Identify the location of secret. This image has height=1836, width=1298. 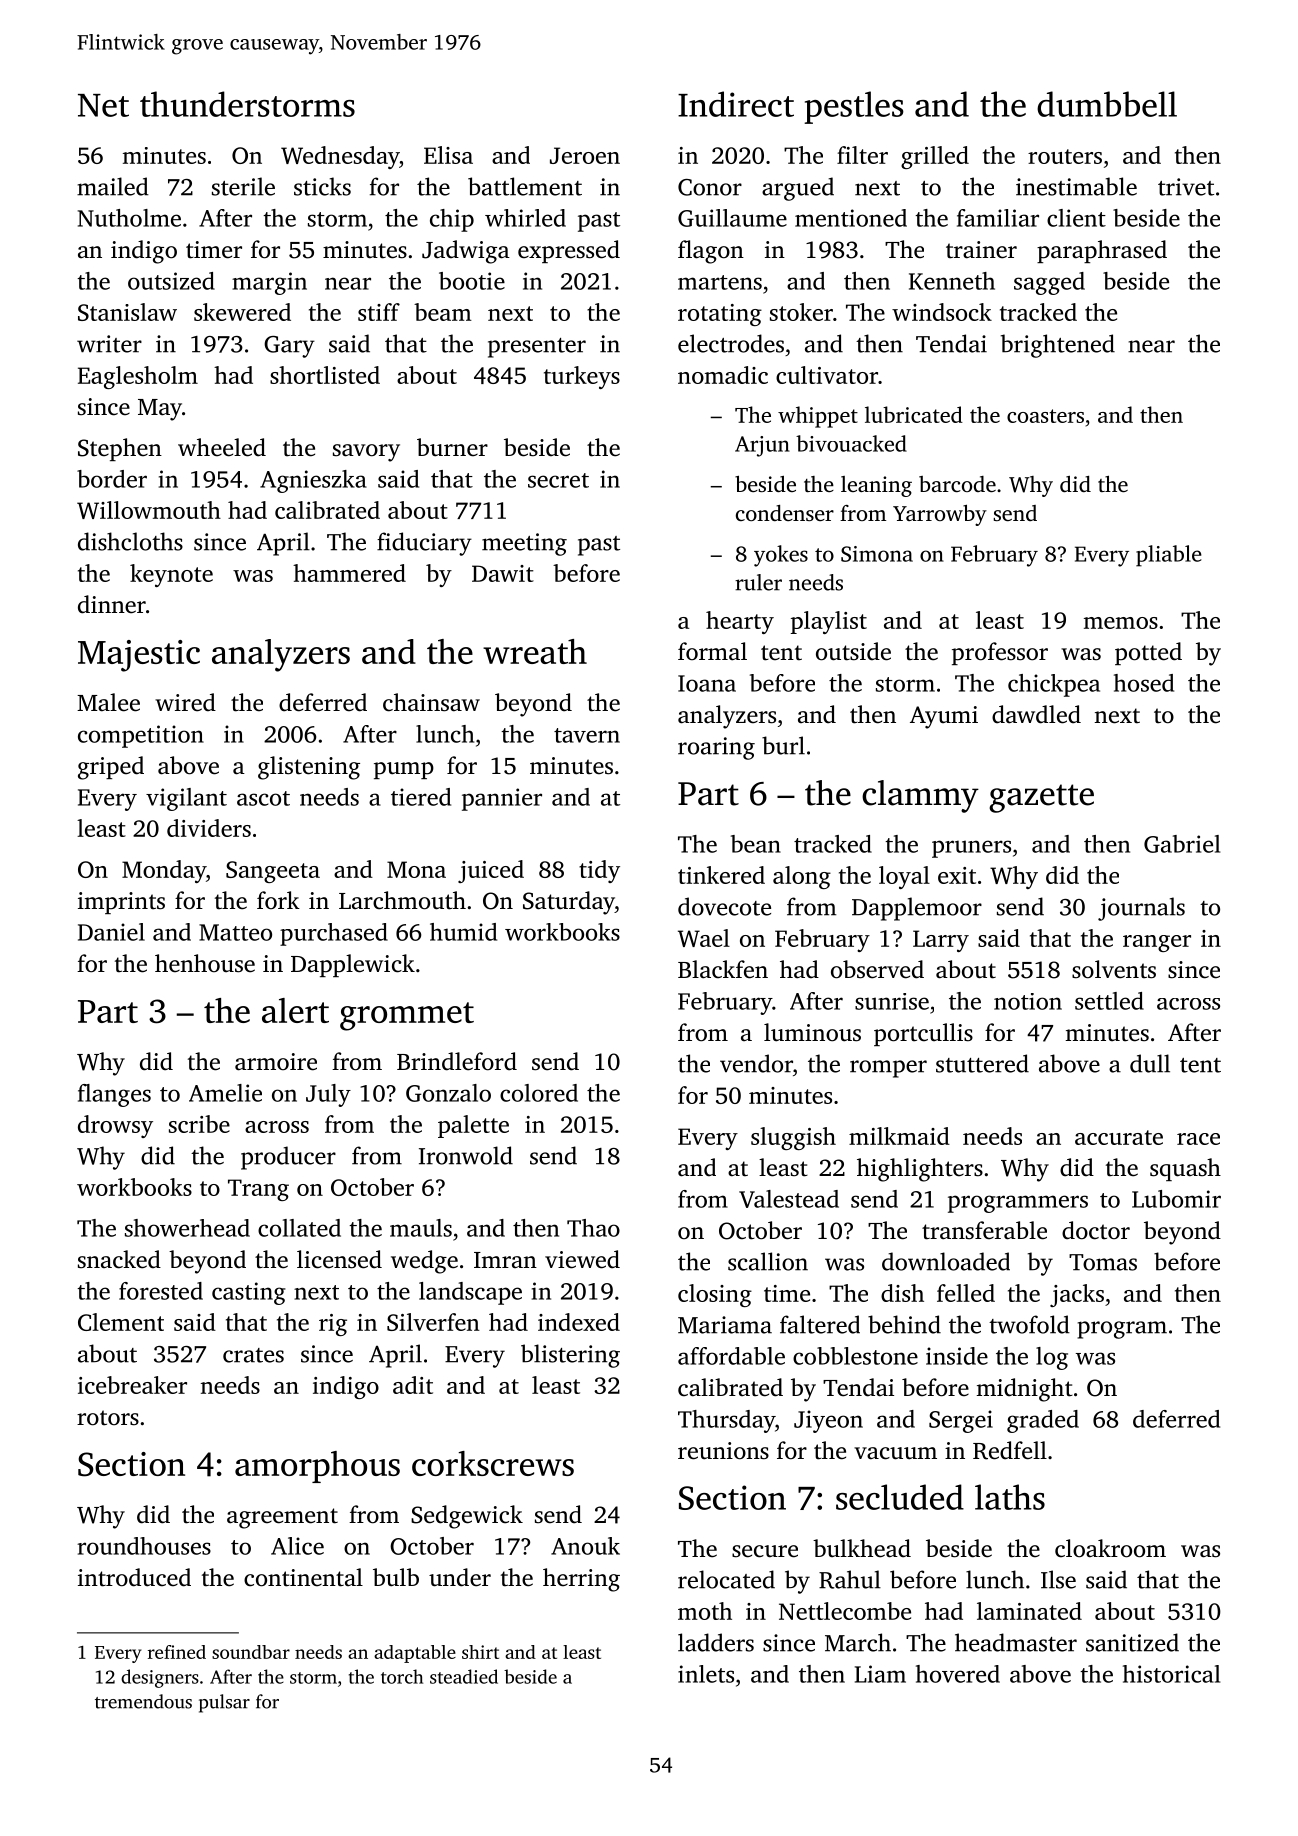
(558, 480).
